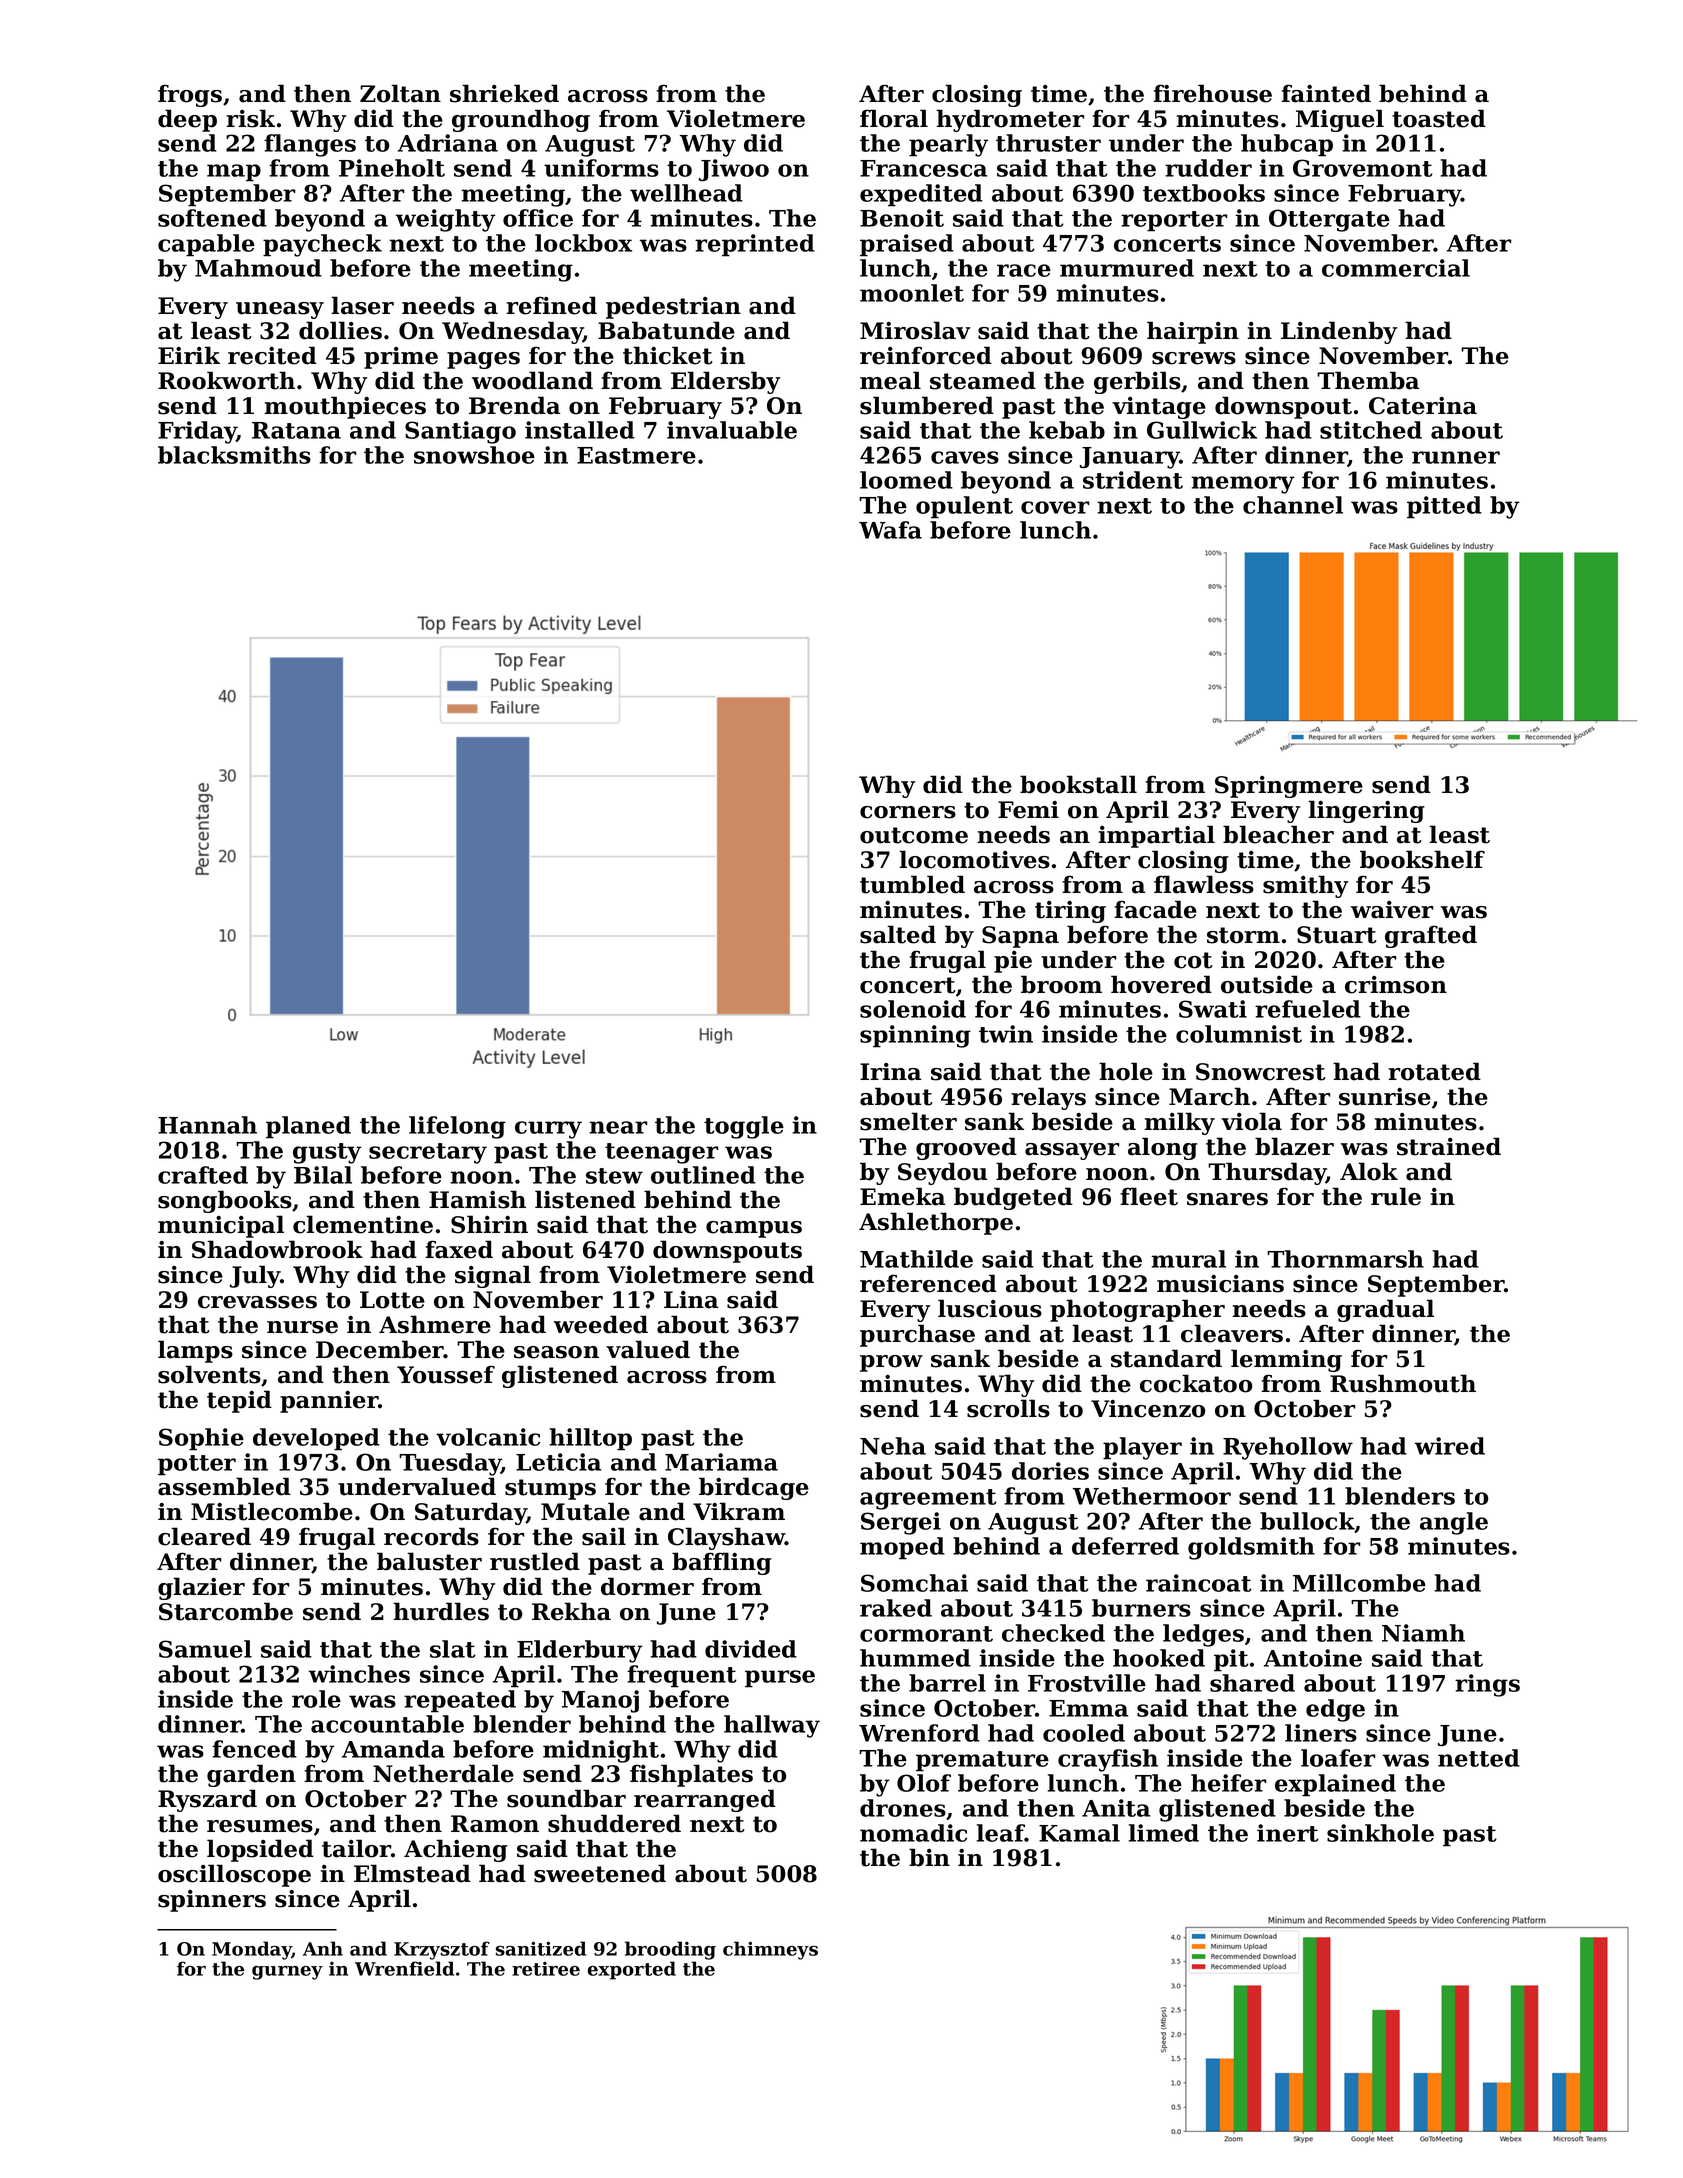  Describe the element at coordinates (1396, 985) in the document. I see `crimson` at that location.
